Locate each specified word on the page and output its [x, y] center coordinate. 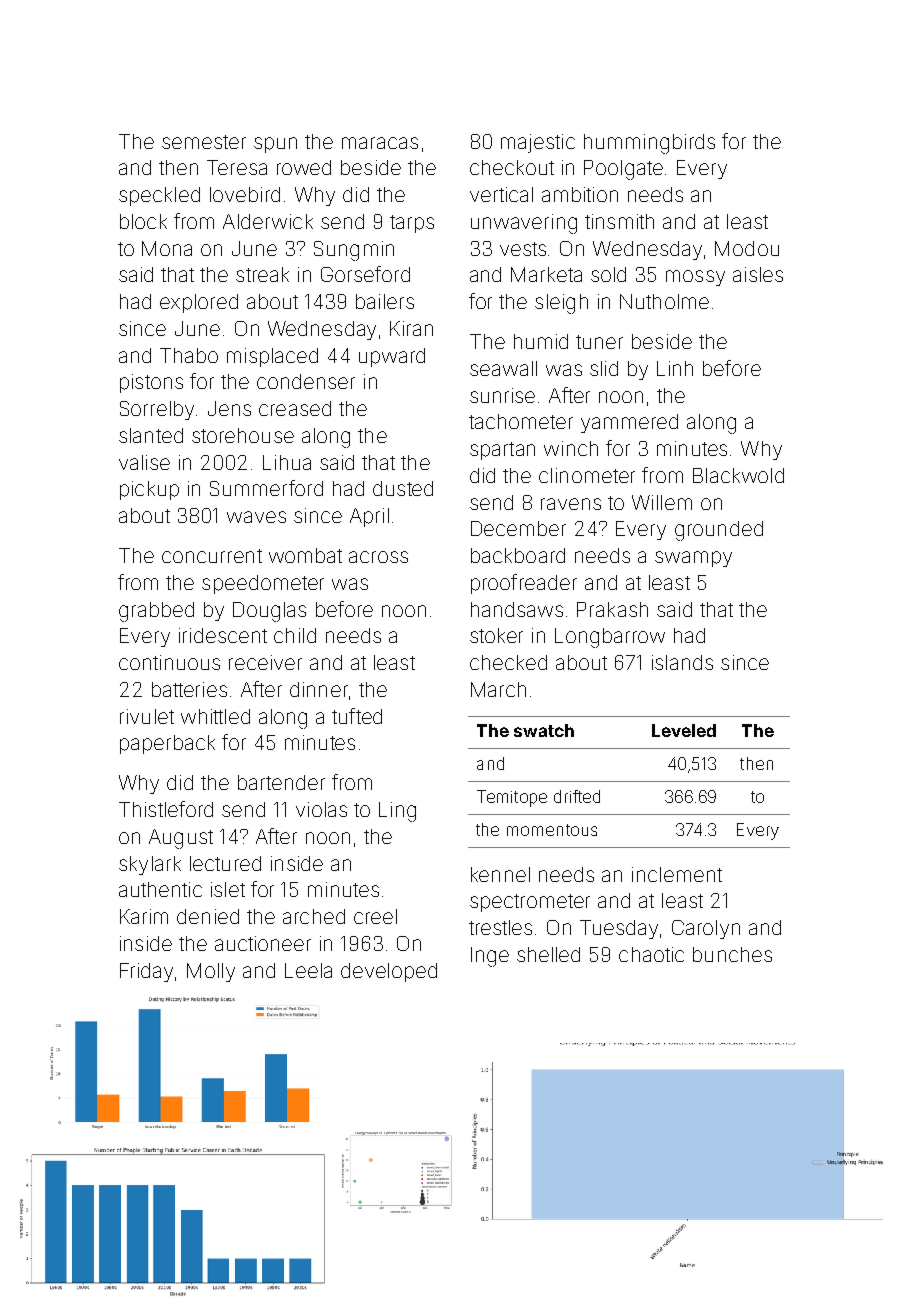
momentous [552, 830]
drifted [577, 796]
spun [275, 145]
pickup [149, 490]
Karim [144, 916]
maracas [380, 143]
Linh [675, 368]
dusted [403, 488]
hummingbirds [649, 144]
